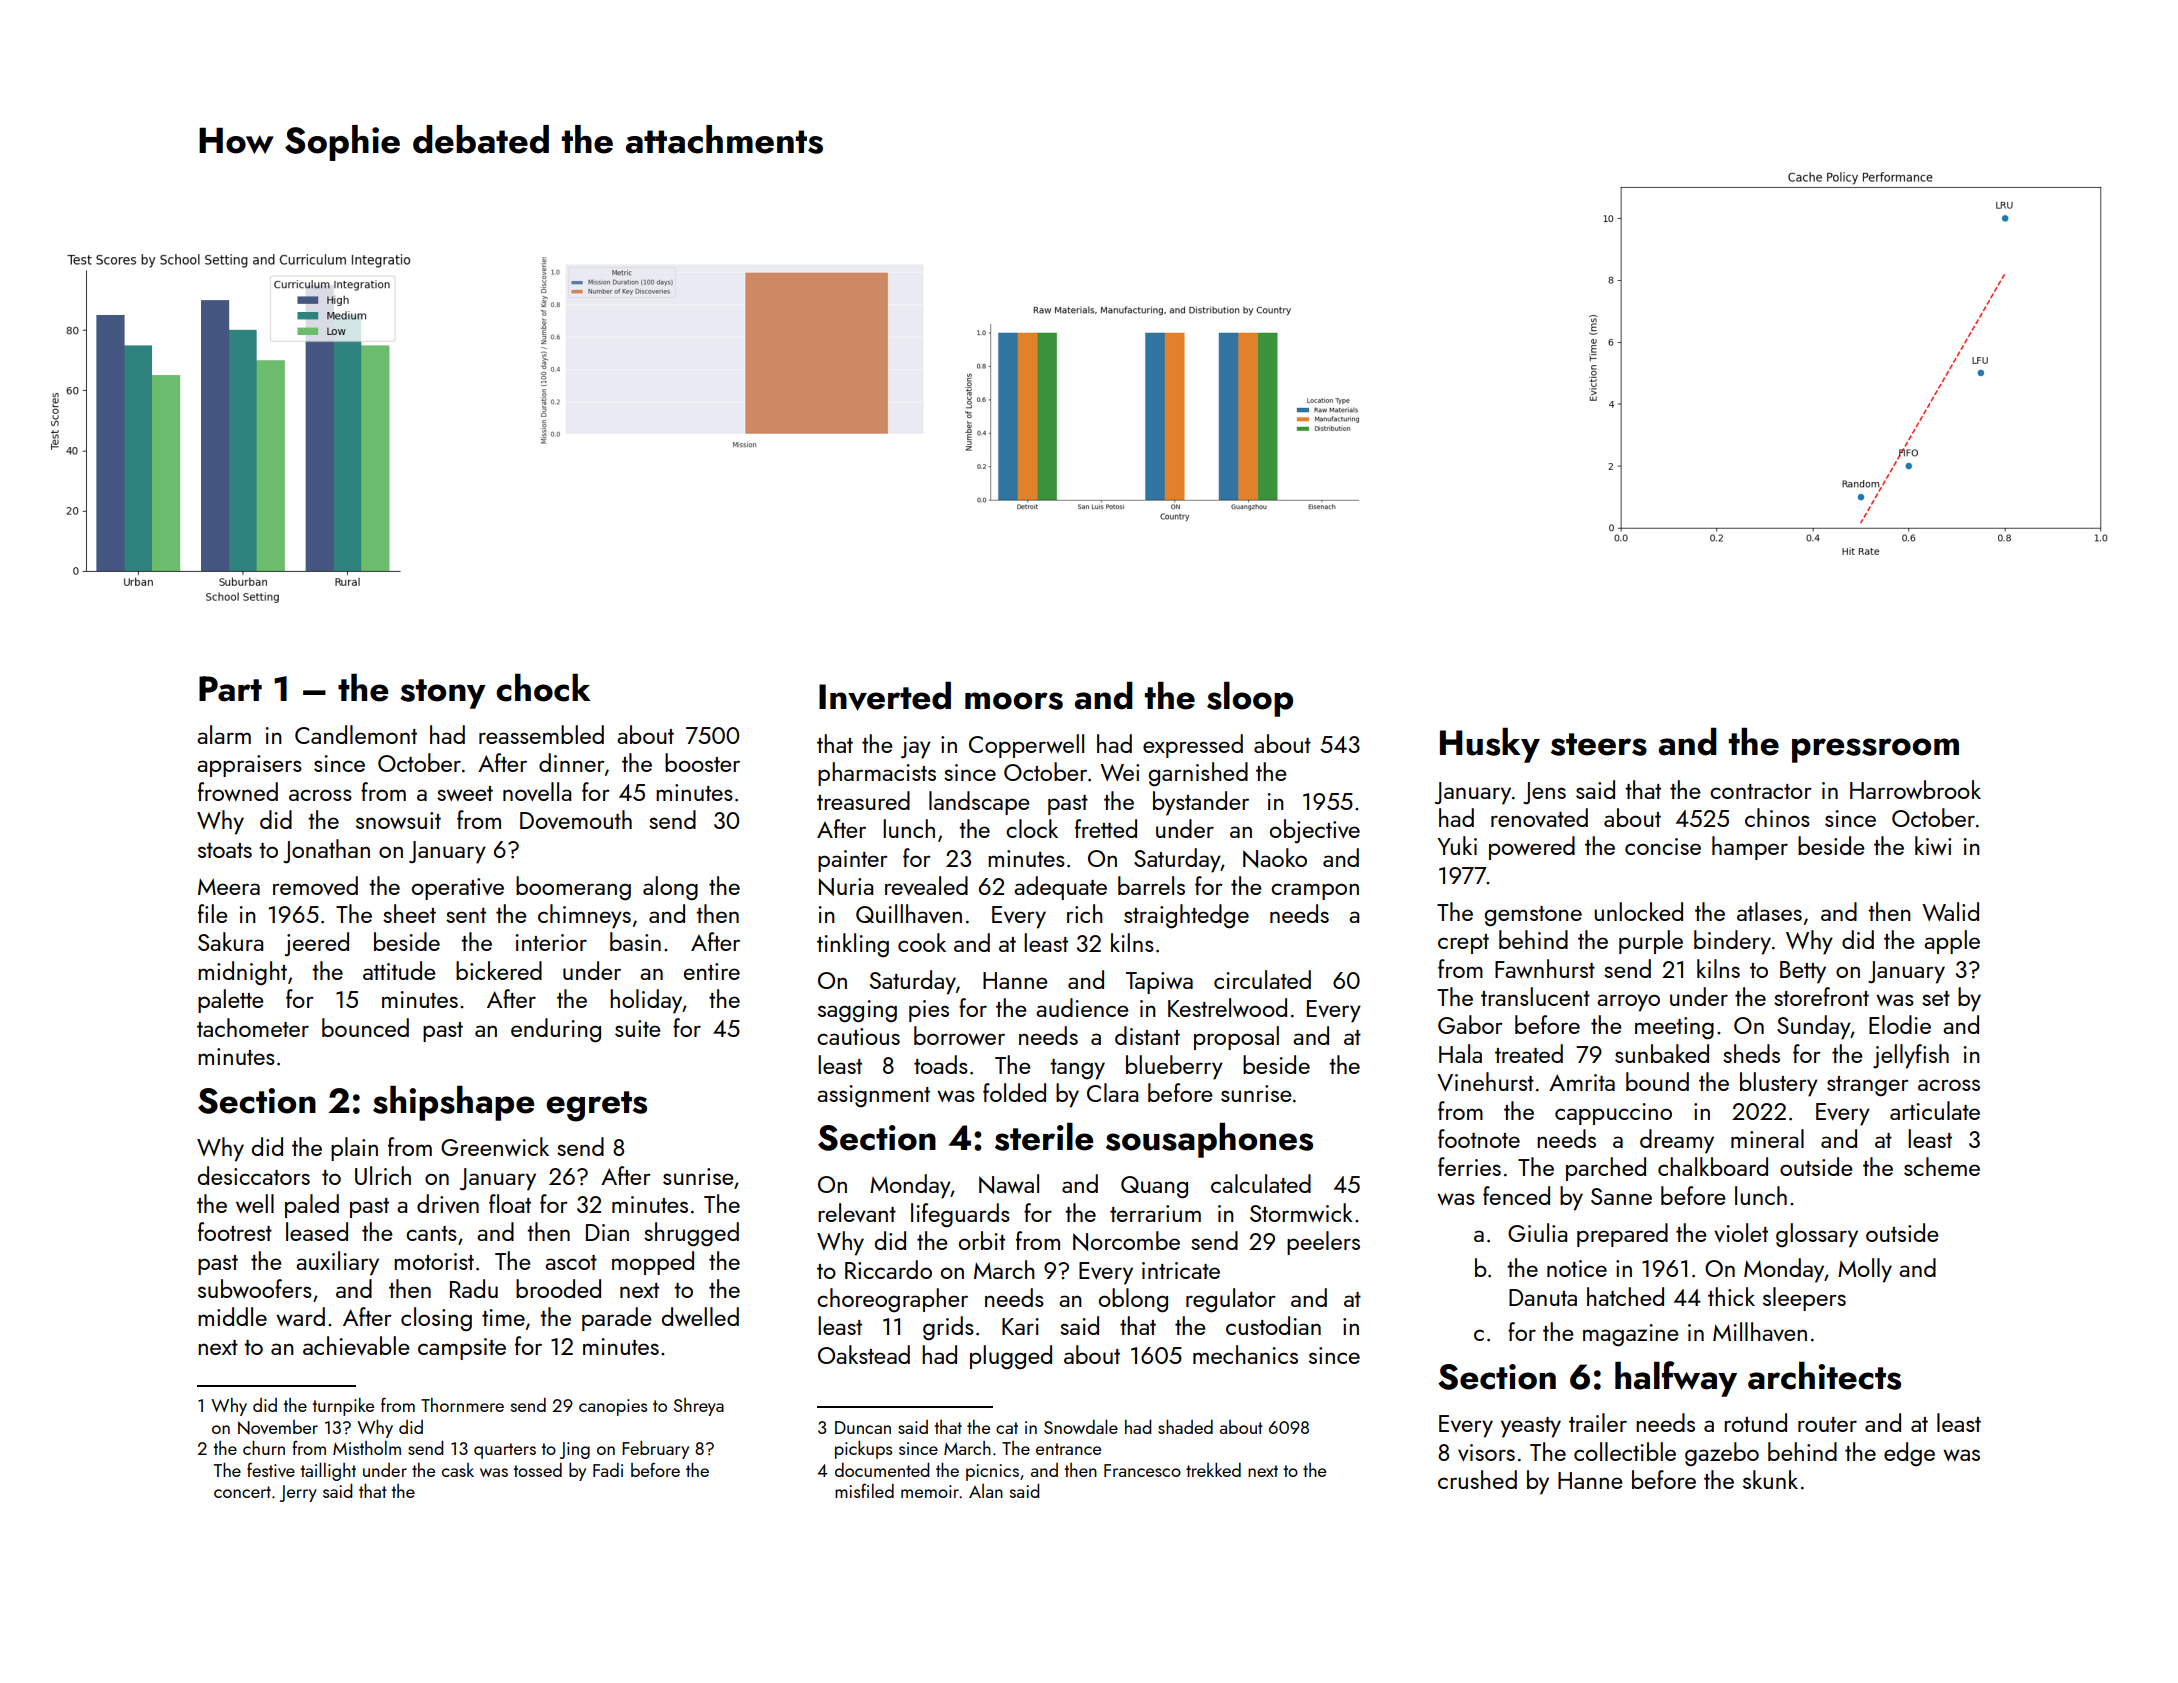 The height and width of the screenshot is (1683, 2178). Describe the element at coordinates (608, 1470) in the screenshot. I see `Fadi` at that location.
